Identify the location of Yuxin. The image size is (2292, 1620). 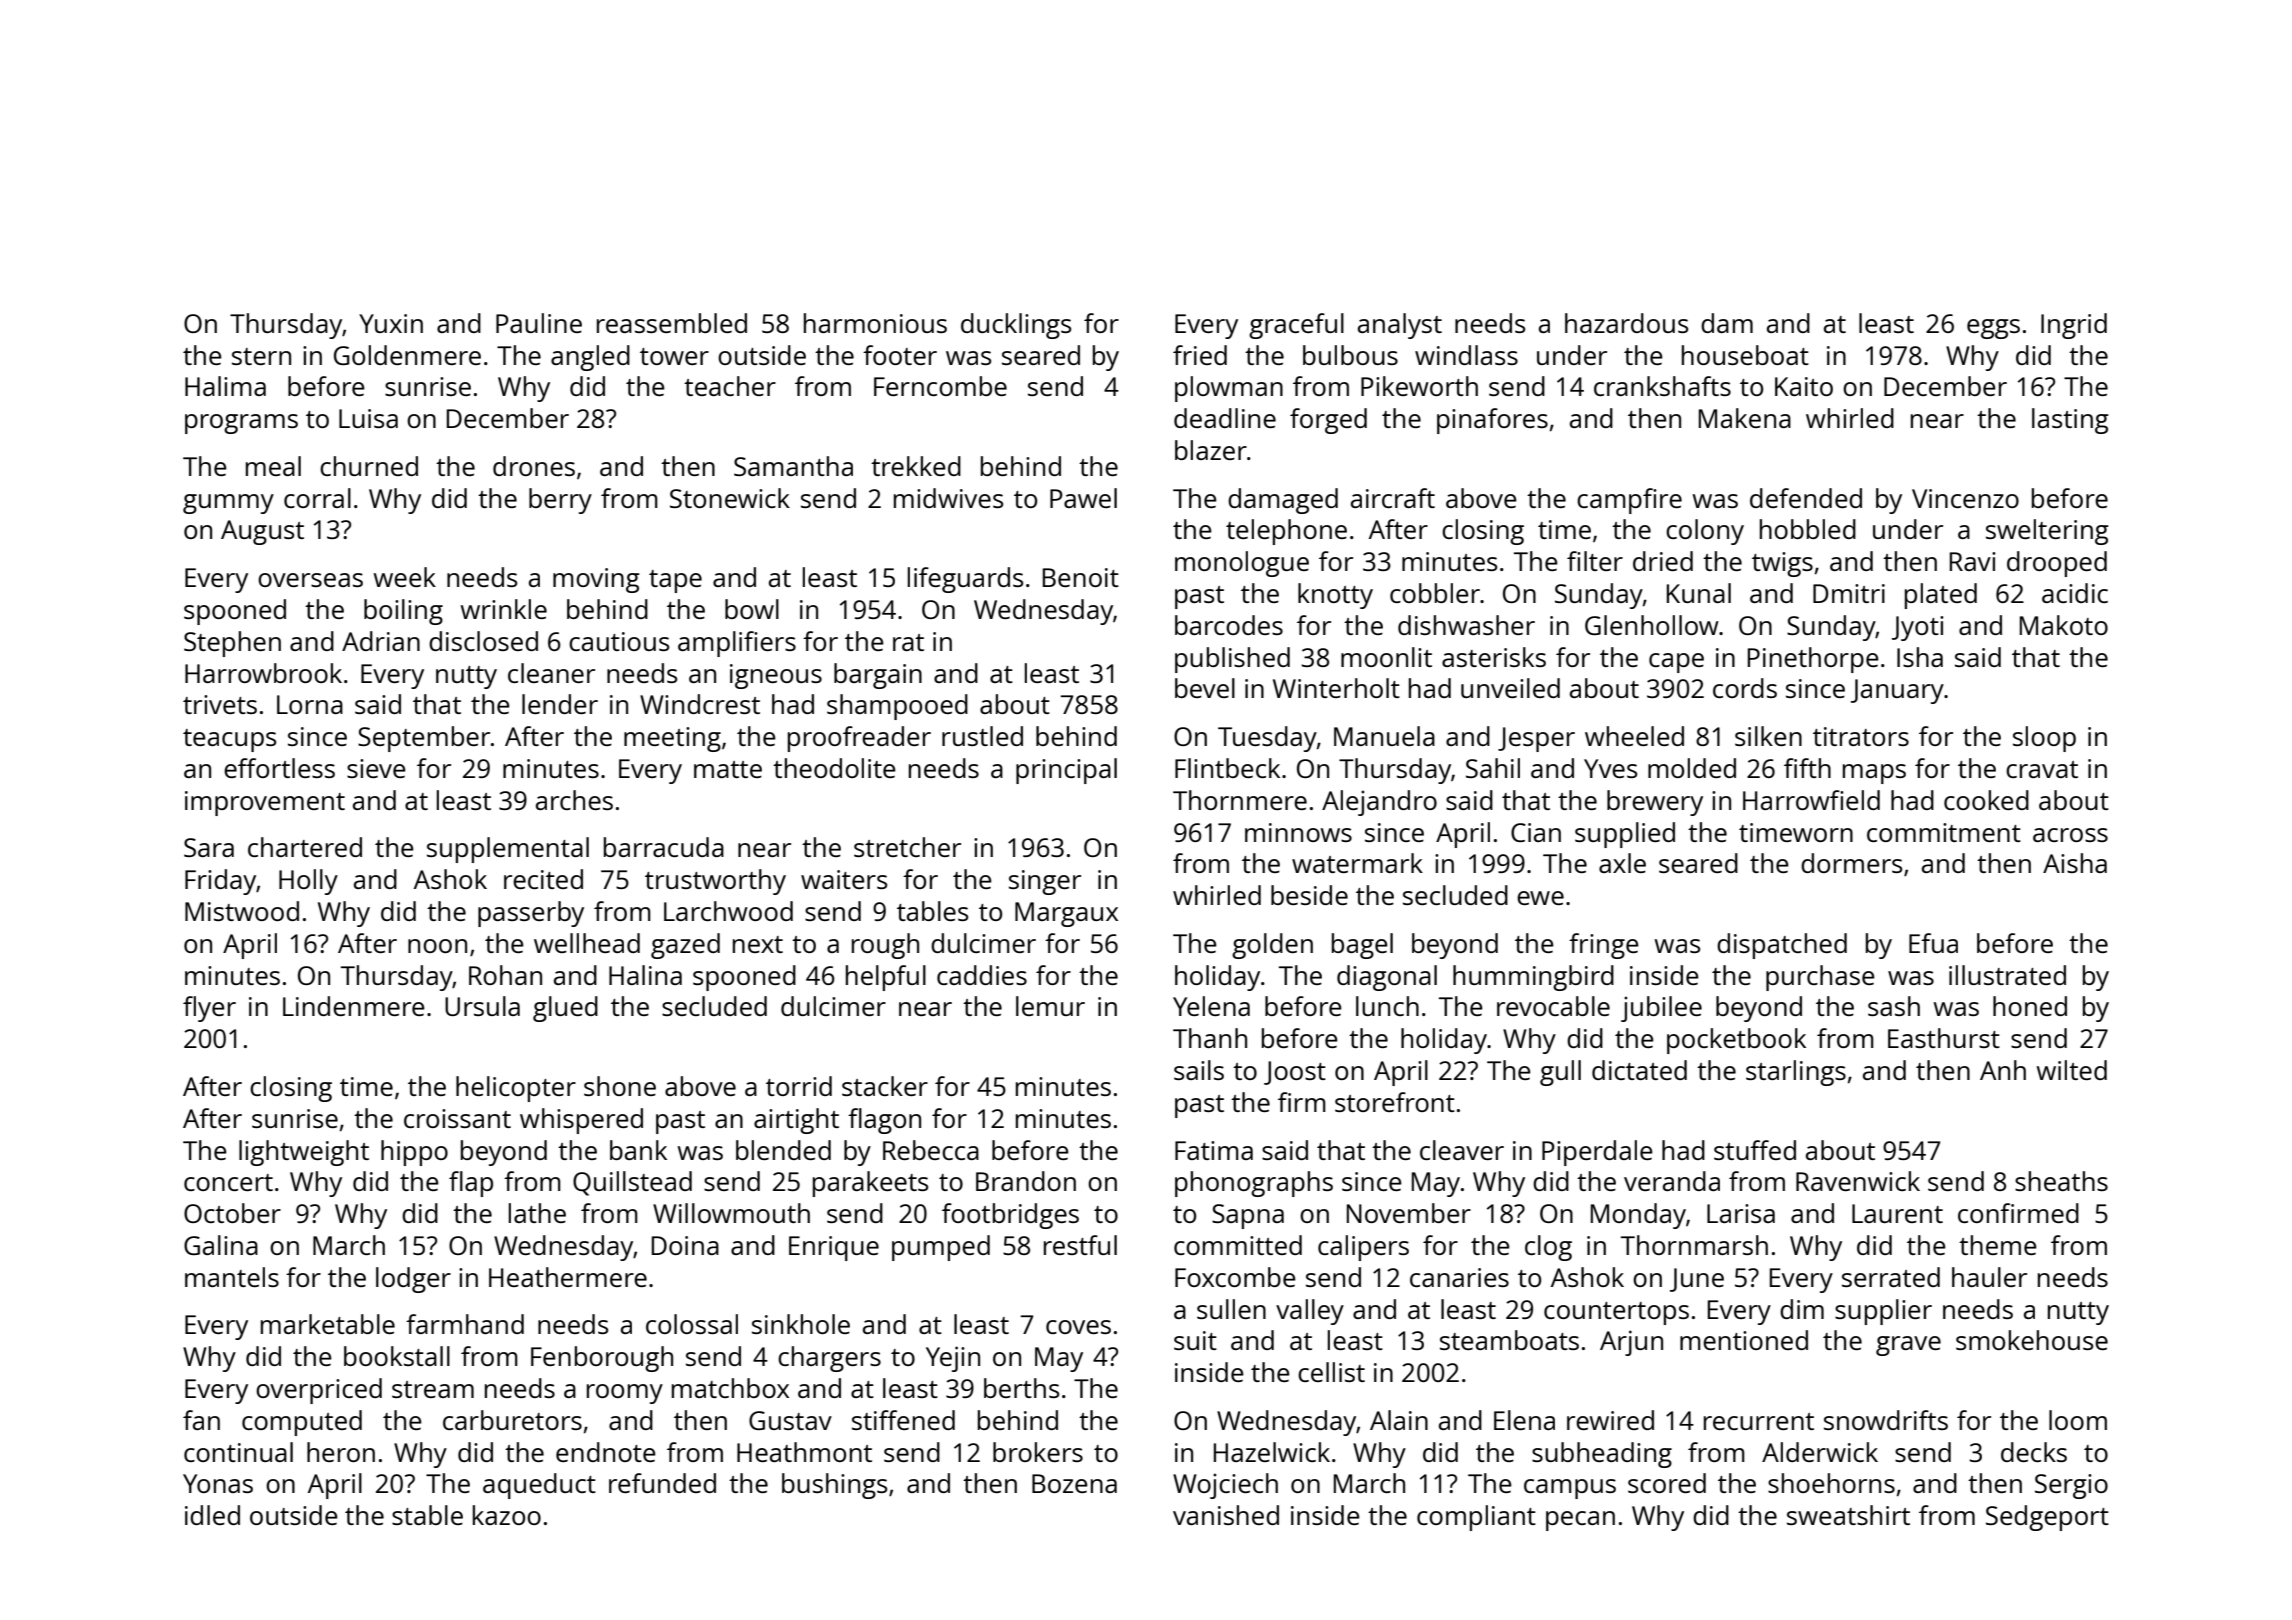
(391, 323).
